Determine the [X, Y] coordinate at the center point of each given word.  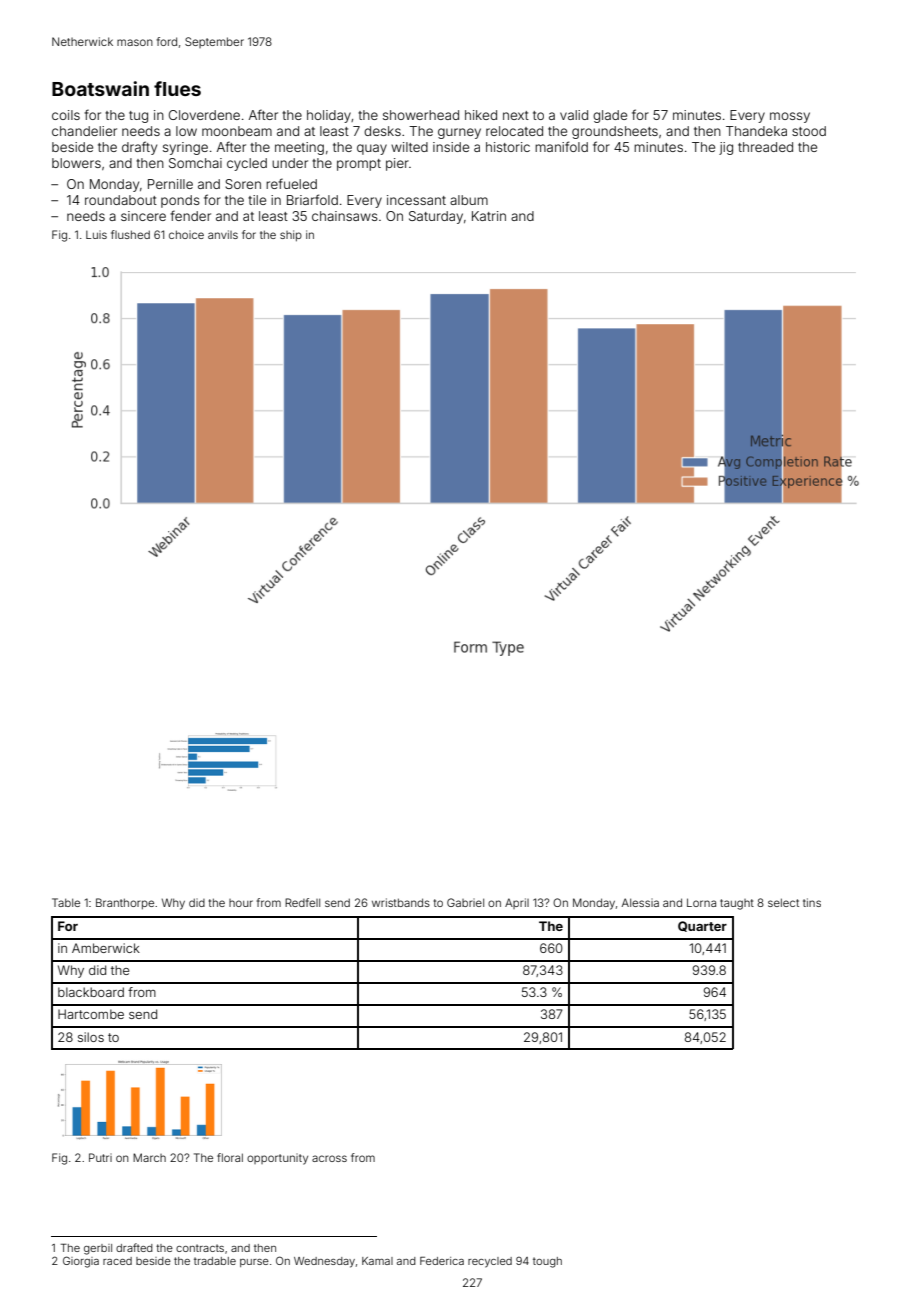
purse [254, 1263]
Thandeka [756, 131]
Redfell [302, 902]
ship [291, 235]
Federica [442, 1261]
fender [190, 215]
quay [372, 149]
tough [547, 1262]
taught [737, 904]
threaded [765, 147]
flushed [130, 234]
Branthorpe [125, 903]
